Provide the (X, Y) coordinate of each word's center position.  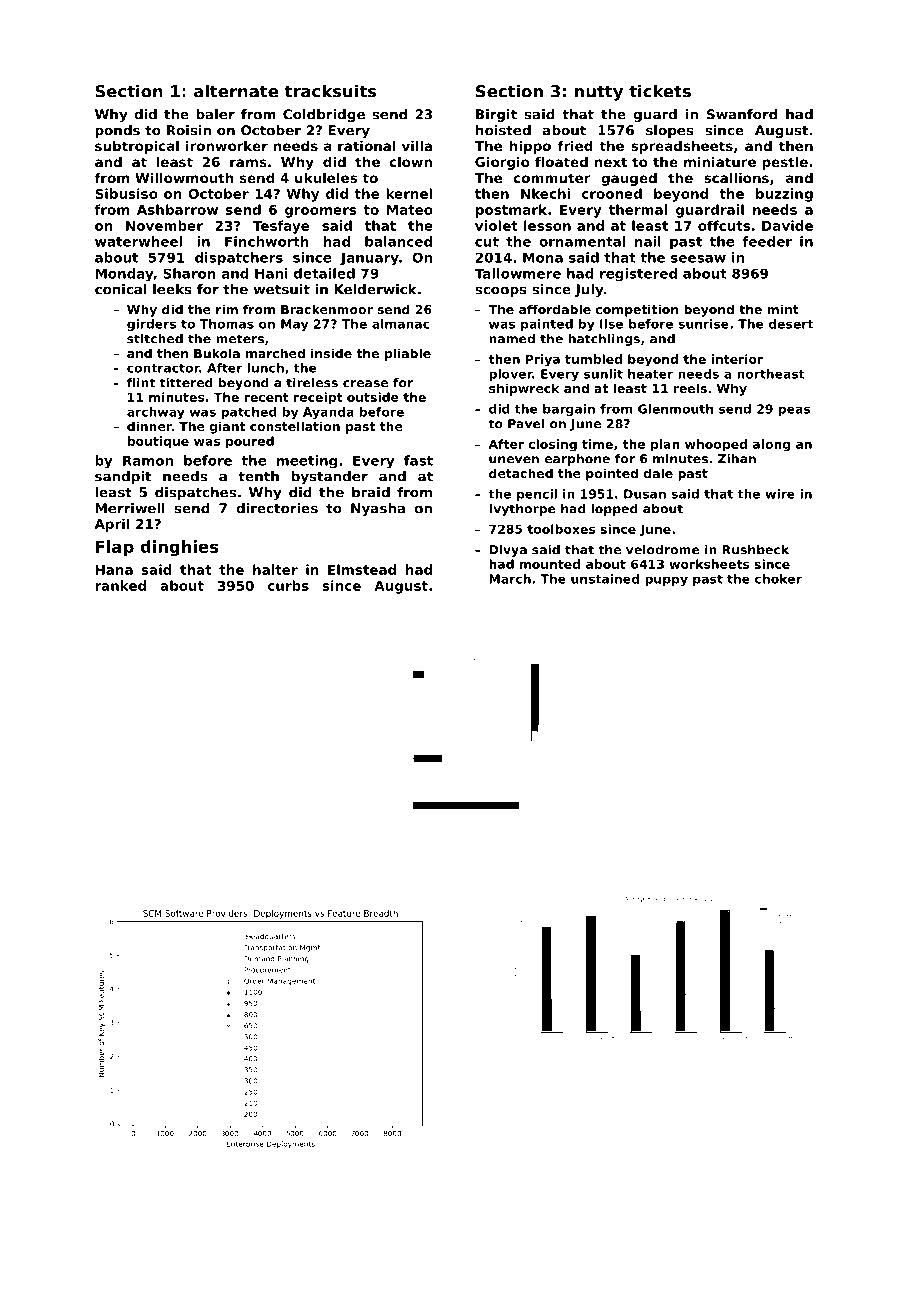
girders (151, 325)
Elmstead (362, 569)
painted (547, 325)
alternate (236, 91)
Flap (115, 548)
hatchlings (604, 340)
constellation (295, 426)
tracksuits (330, 91)
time (597, 444)
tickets (660, 91)
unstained (605, 579)
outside (373, 397)
